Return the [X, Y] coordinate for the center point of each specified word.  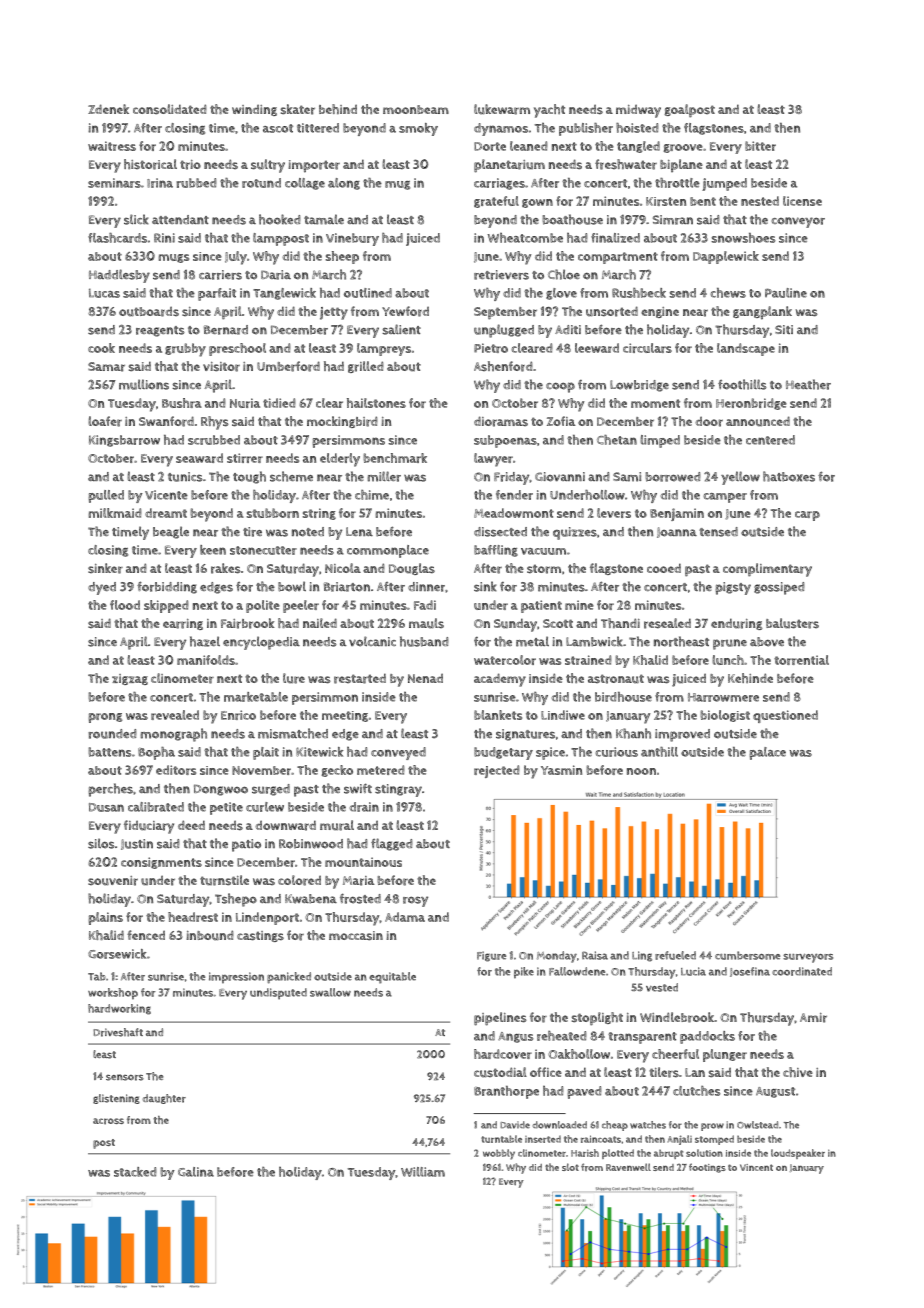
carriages [499, 184]
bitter [760, 146]
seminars [114, 183]
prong [105, 718]
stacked [135, 1172]
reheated [562, 1036]
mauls [426, 623]
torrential [801, 660]
